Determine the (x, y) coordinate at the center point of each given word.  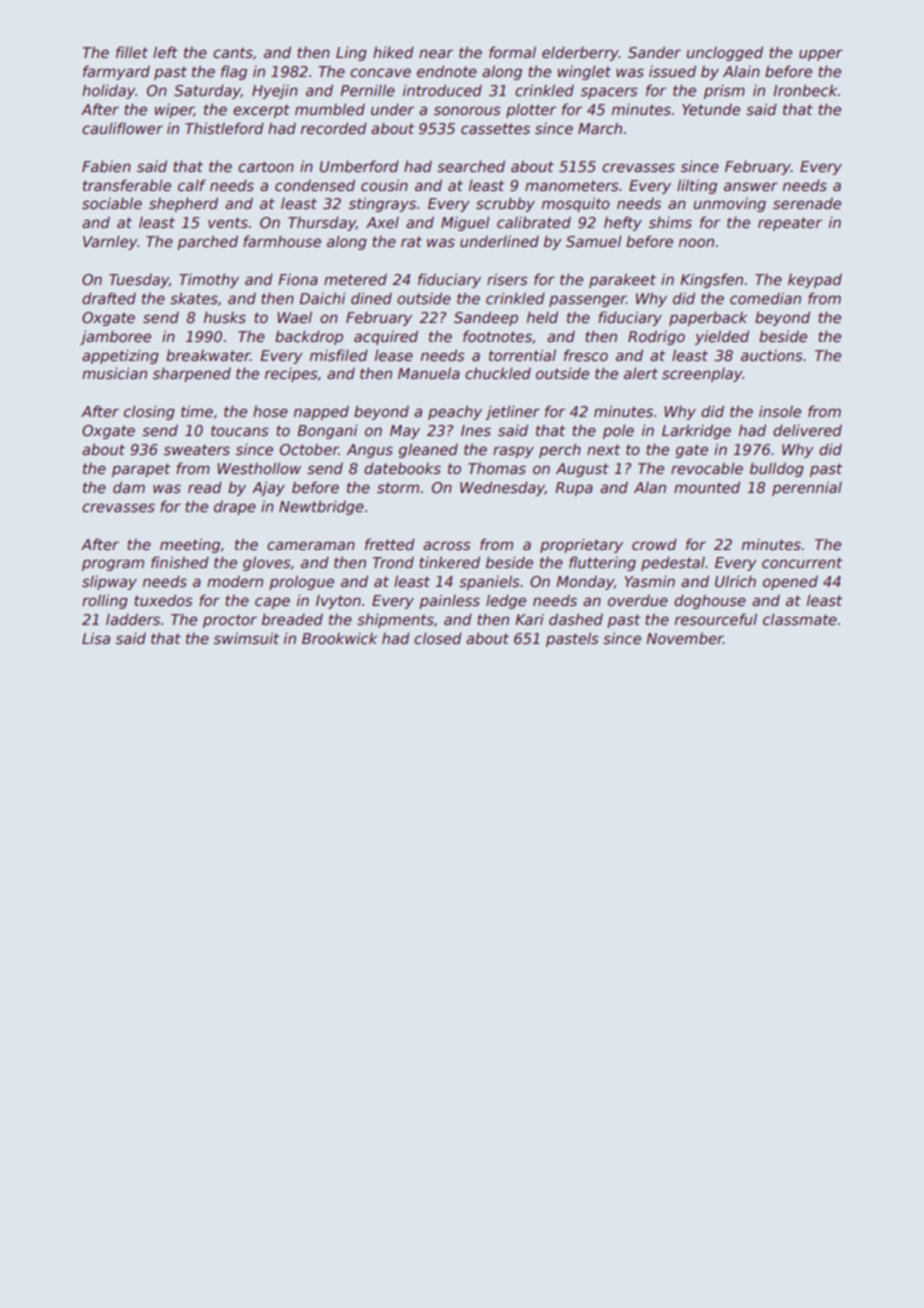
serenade (807, 203)
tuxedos (163, 600)
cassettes (495, 128)
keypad (815, 281)
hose (270, 411)
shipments (395, 620)
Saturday (207, 91)
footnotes (497, 336)
